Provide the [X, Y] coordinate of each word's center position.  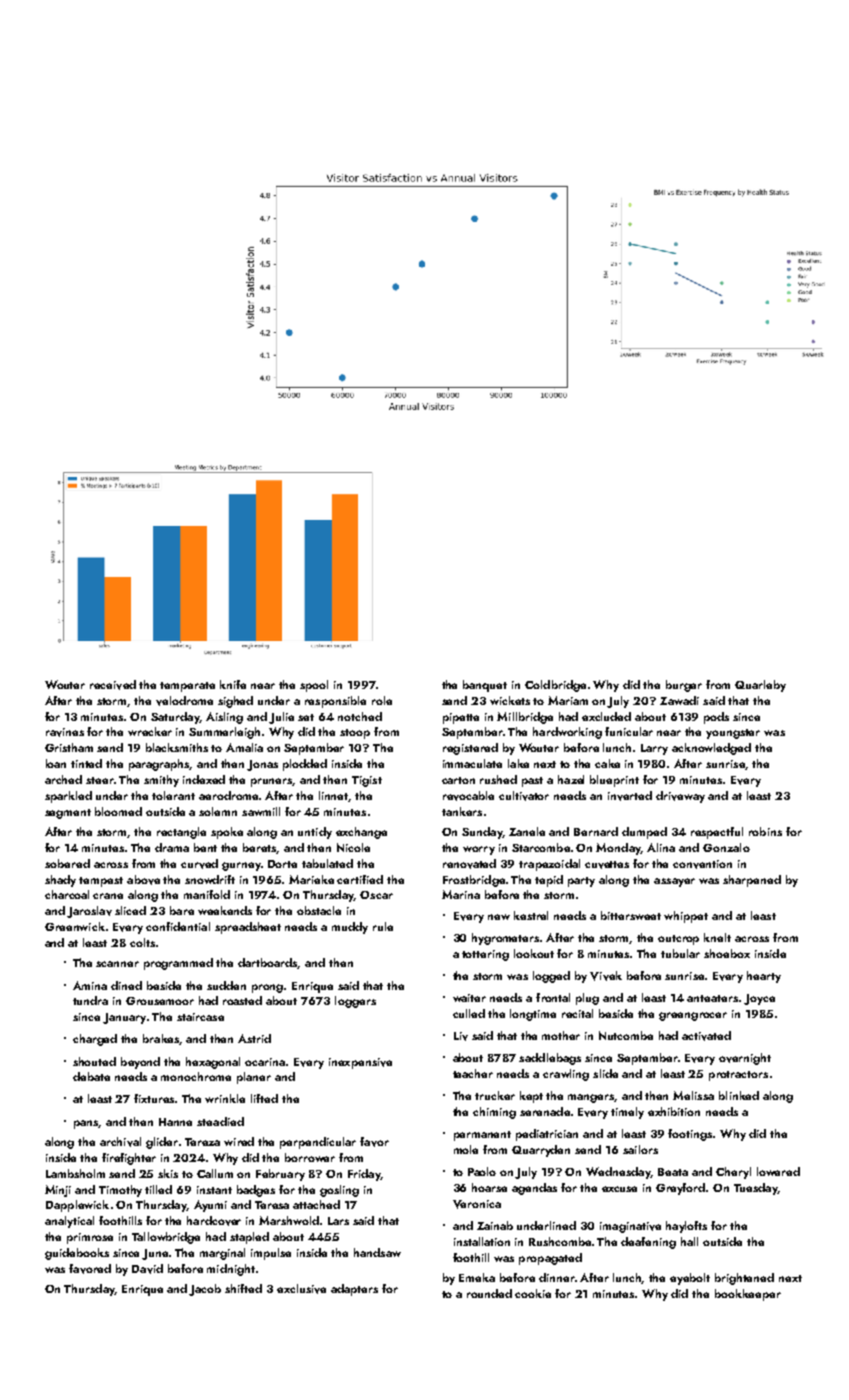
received [113, 685]
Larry [654, 749]
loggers [355, 1002]
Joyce [759, 999]
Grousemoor [160, 1001]
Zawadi [679, 700]
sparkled [68, 797]
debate [91, 1076]
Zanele [527, 831]
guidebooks [77, 1254]
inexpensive [360, 1063]
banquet [485, 686]
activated [706, 1036]
